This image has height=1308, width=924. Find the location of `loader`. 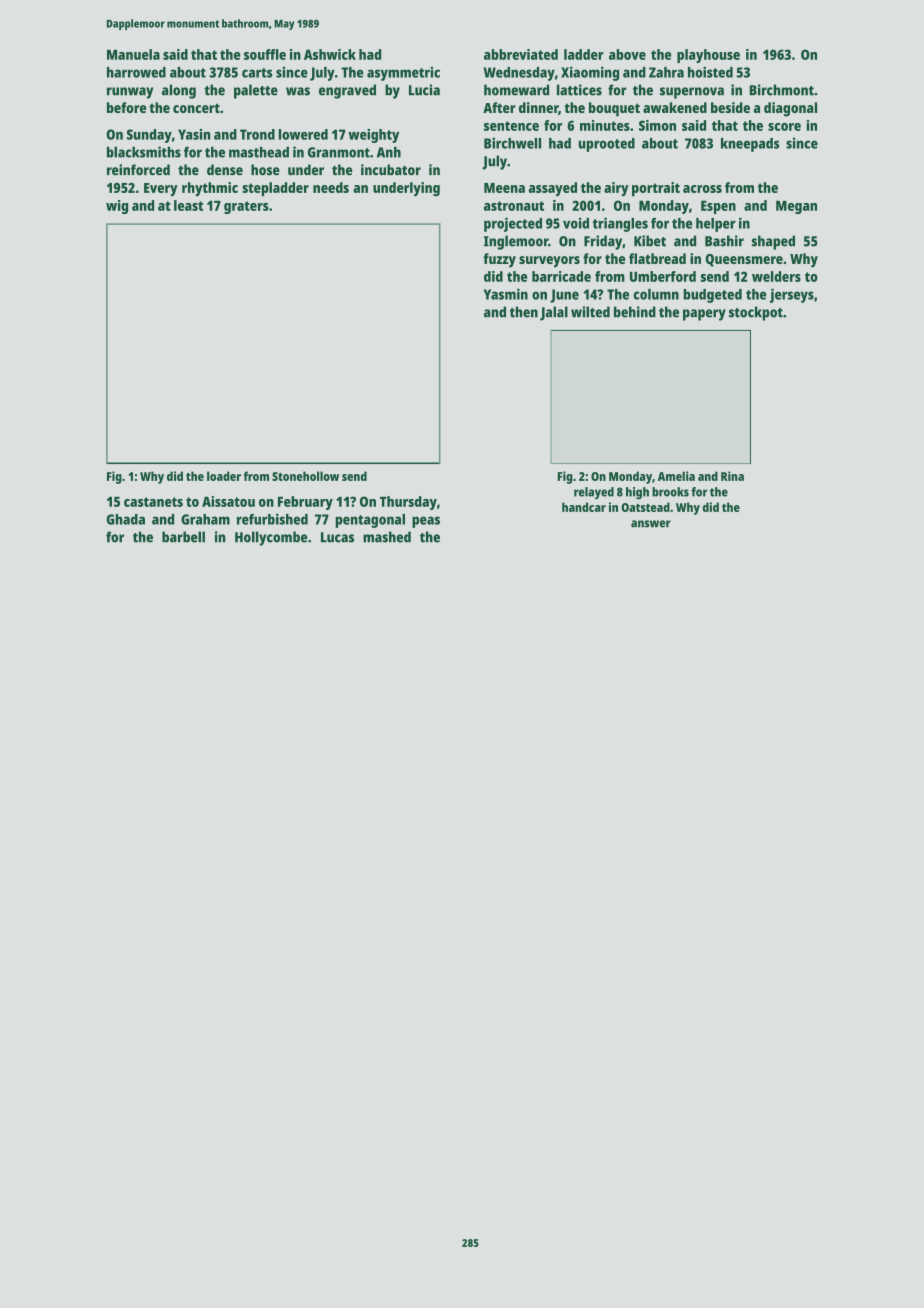

loader is located at coordinates (224, 476).
